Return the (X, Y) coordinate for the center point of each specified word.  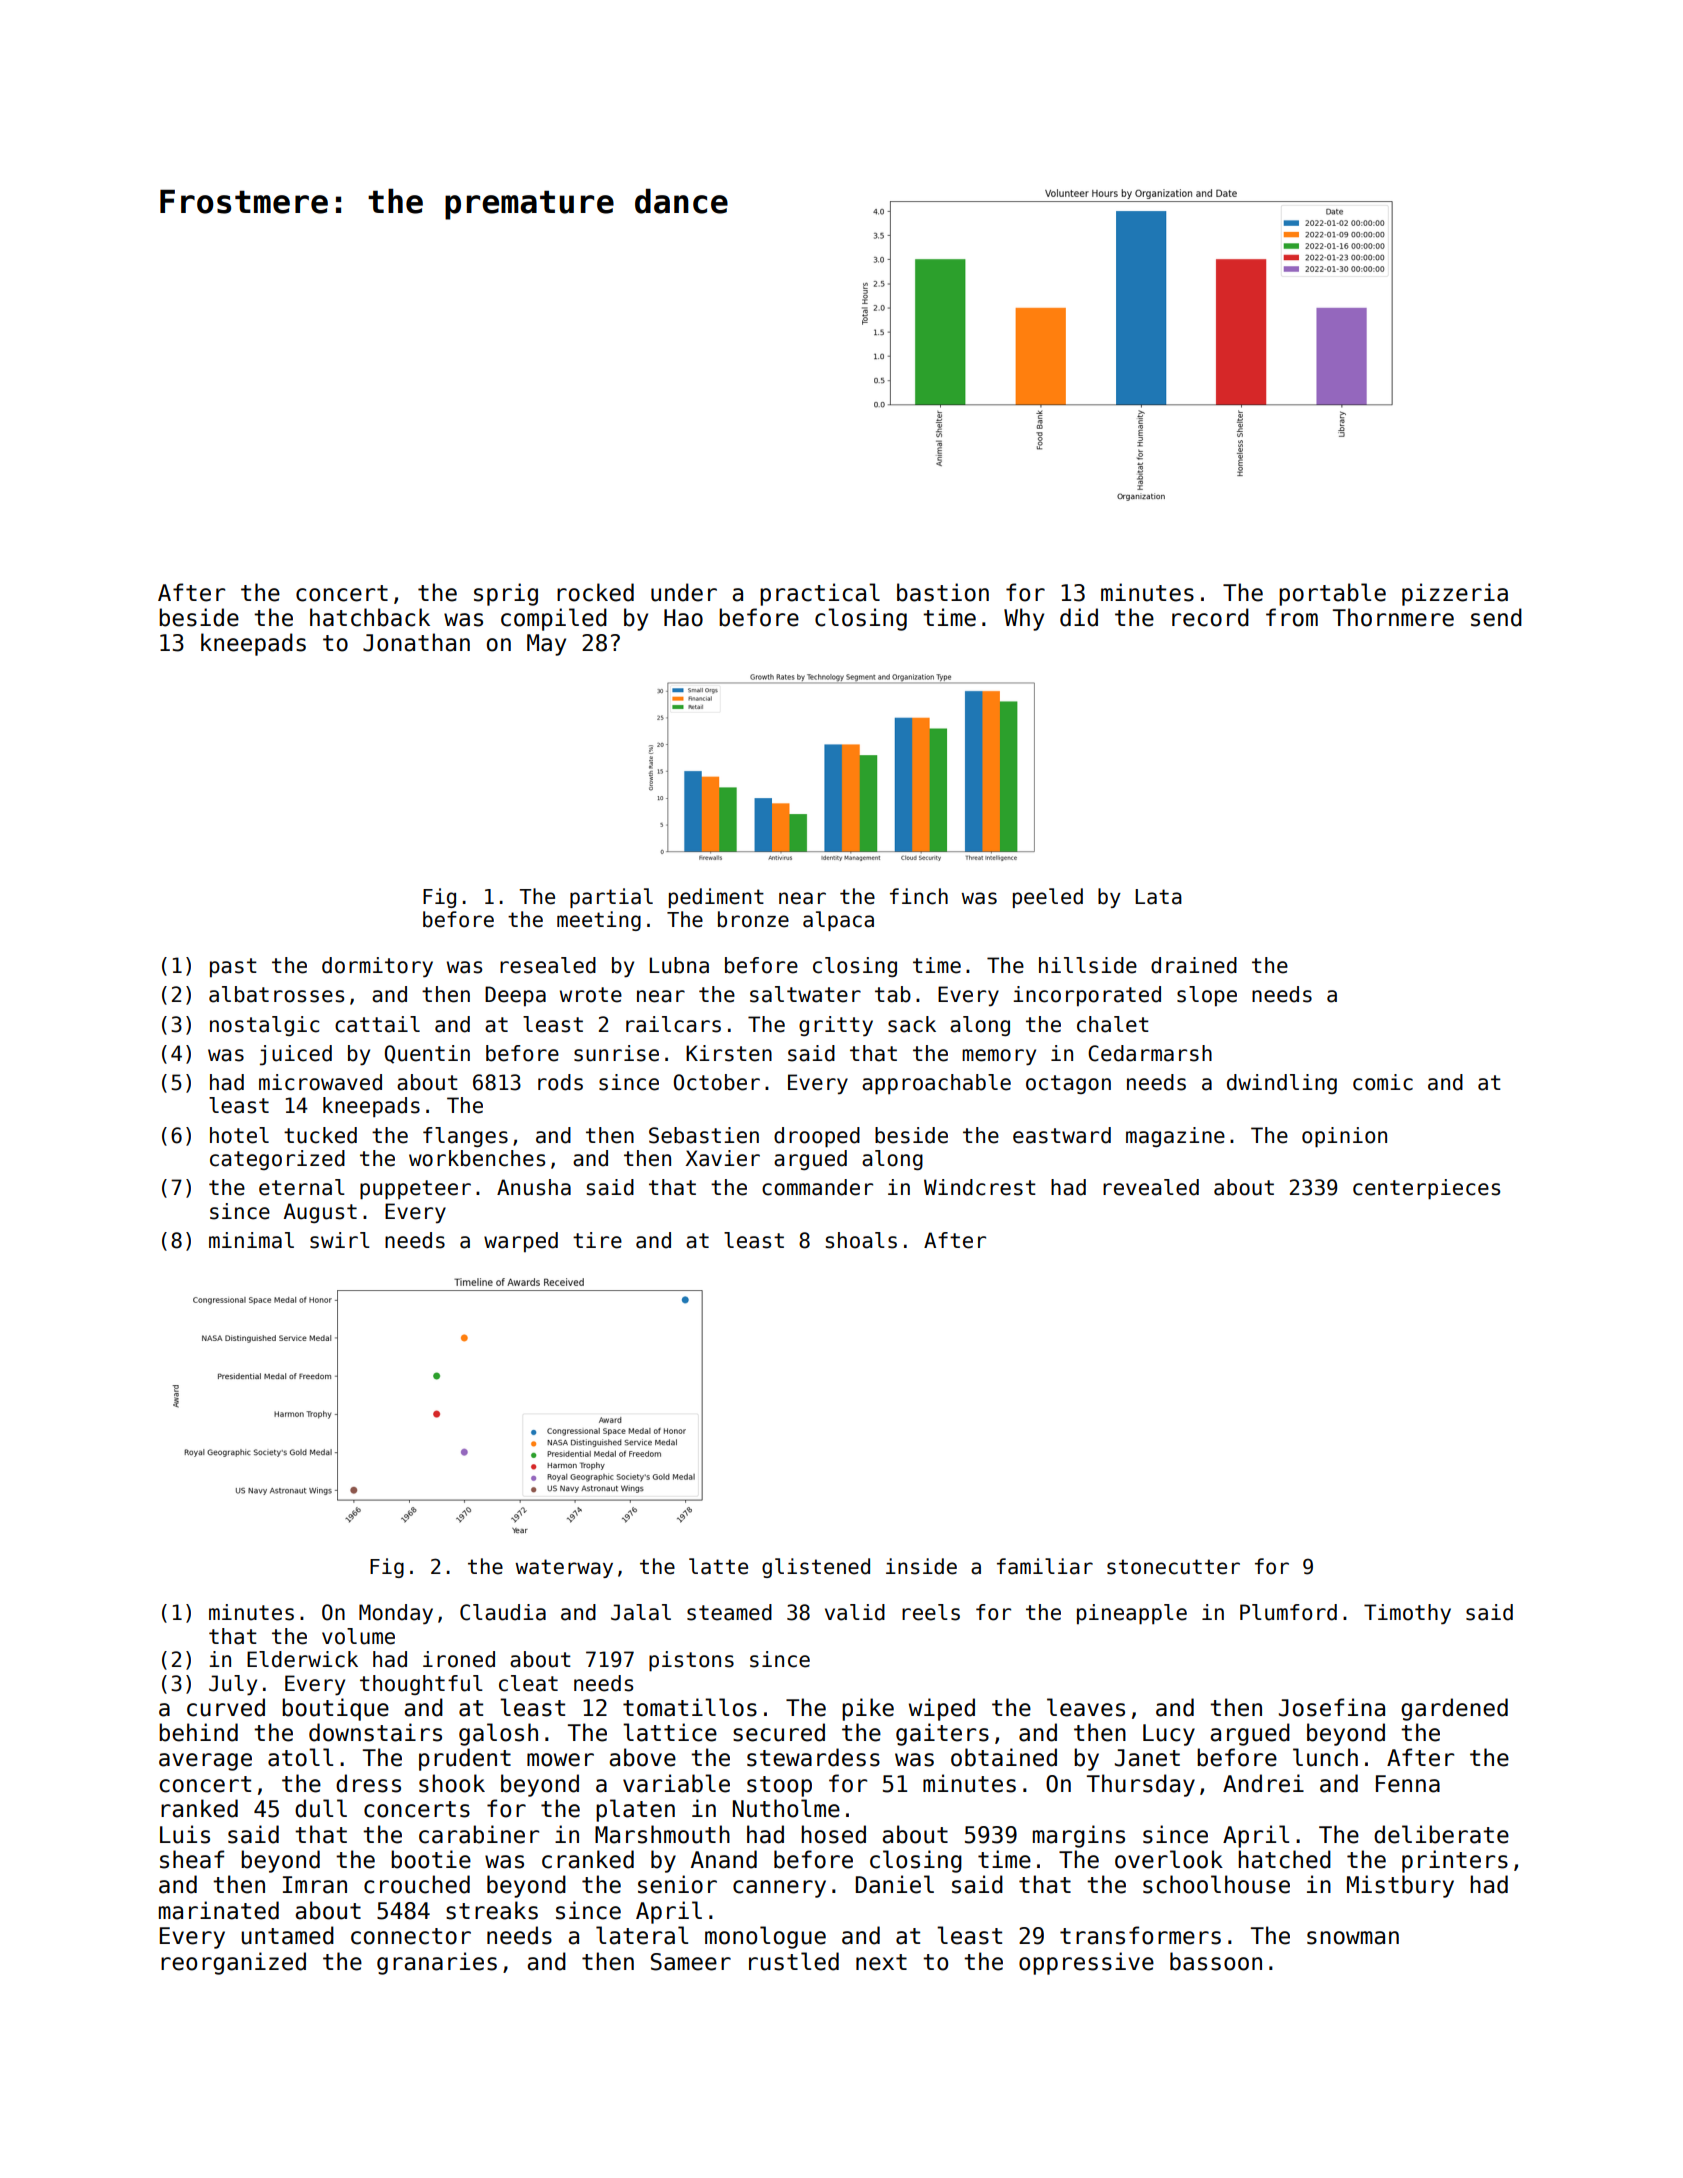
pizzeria (1455, 594)
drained (1194, 965)
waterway (564, 1568)
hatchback (370, 617)
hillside (1088, 965)
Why (1024, 619)
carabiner (479, 1834)
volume (358, 1636)
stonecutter (1173, 1567)
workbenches (477, 1158)
